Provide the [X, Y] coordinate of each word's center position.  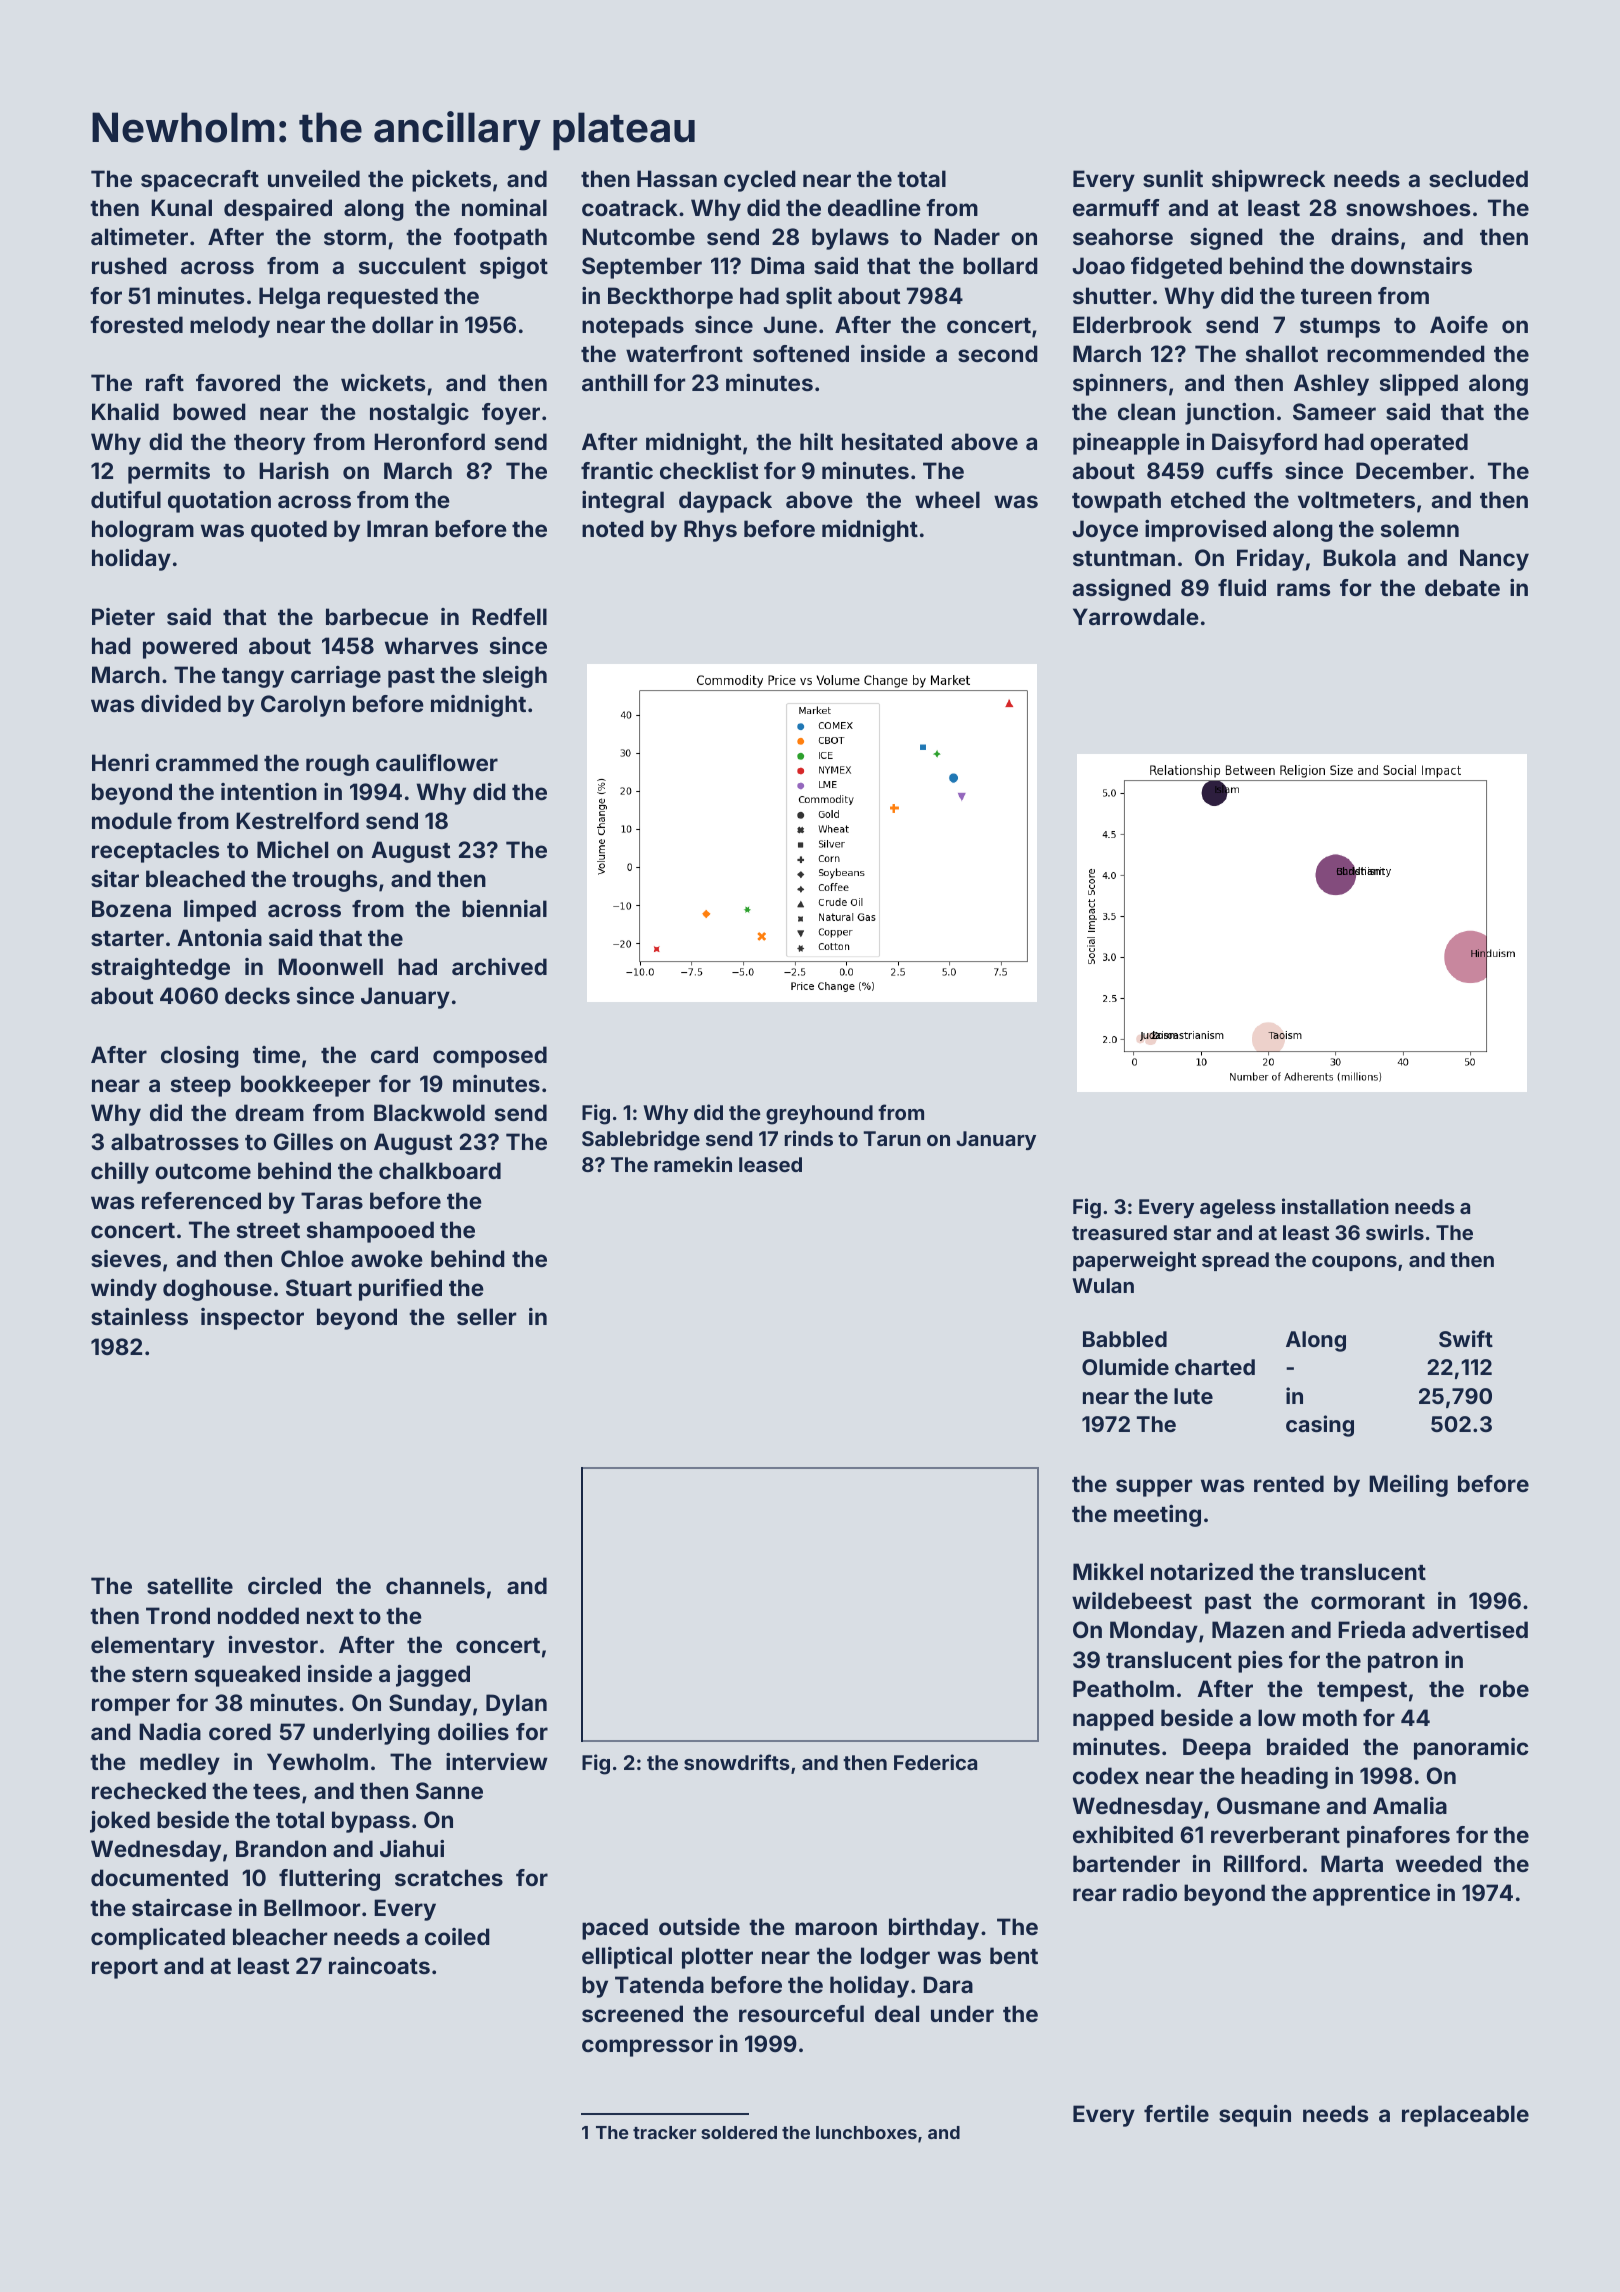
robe [1504, 1688]
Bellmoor [312, 1907]
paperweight [1134, 1261]
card [394, 1054]
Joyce [1105, 531]
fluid [1242, 587]
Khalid [125, 411]
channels [435, 1585]
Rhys [710, 531]
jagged [433, 1676]
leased [770, 1164]
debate [1462, 587]
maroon [836, 1928]
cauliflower [437, 762]
